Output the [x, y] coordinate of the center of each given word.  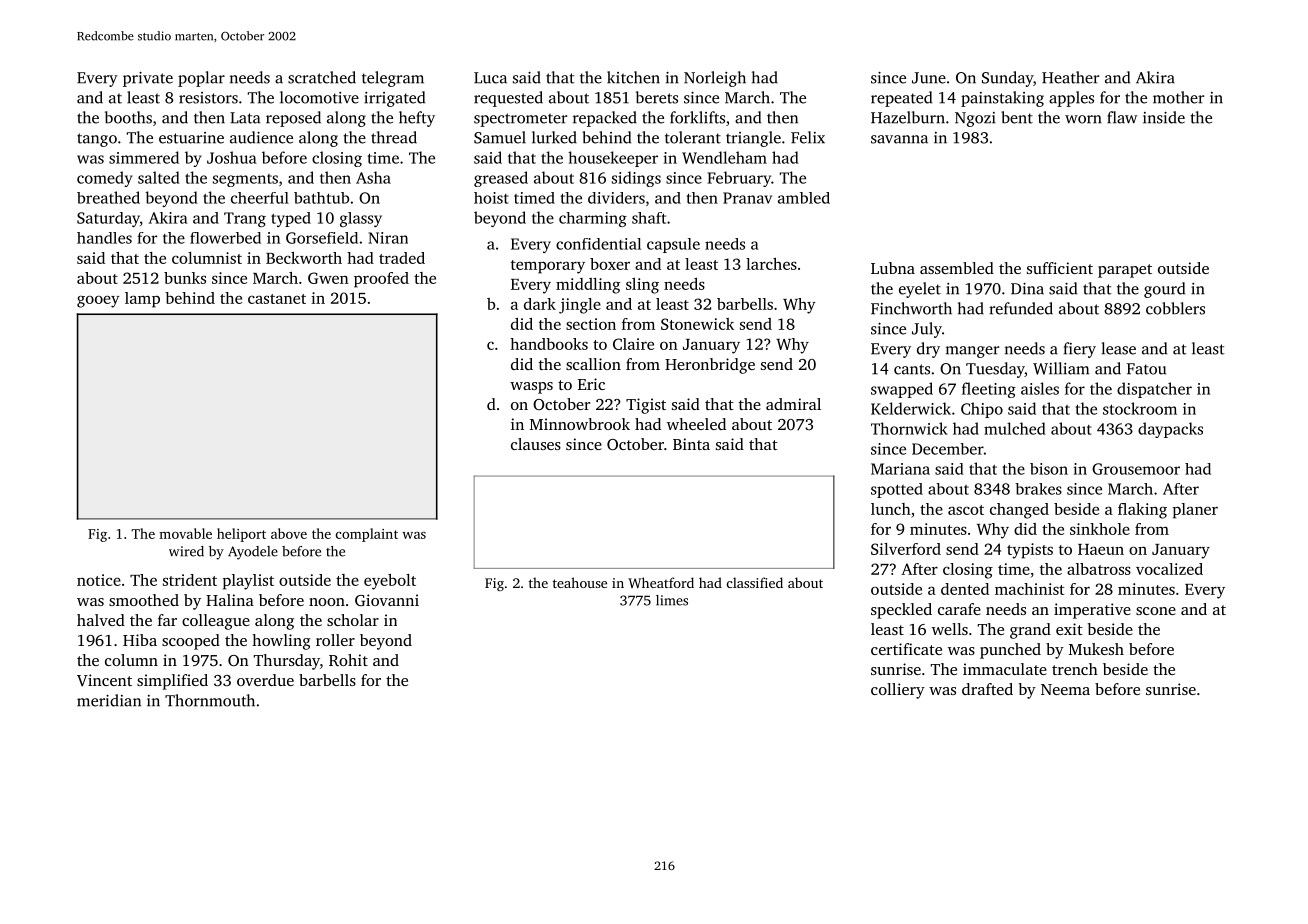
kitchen [633, 77]
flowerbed [225, 238]
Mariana [900, 469]
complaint [367, 535]
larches [771, 264]
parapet [1125, 271]
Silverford [906, 549]
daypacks [1170, 430]
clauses [536, 444]
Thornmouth [210, 700]
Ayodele [253, 553]
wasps [531, 388]
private [148, 79]
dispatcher [1154, 390]
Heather [1070, 77]
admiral [793, 404]
